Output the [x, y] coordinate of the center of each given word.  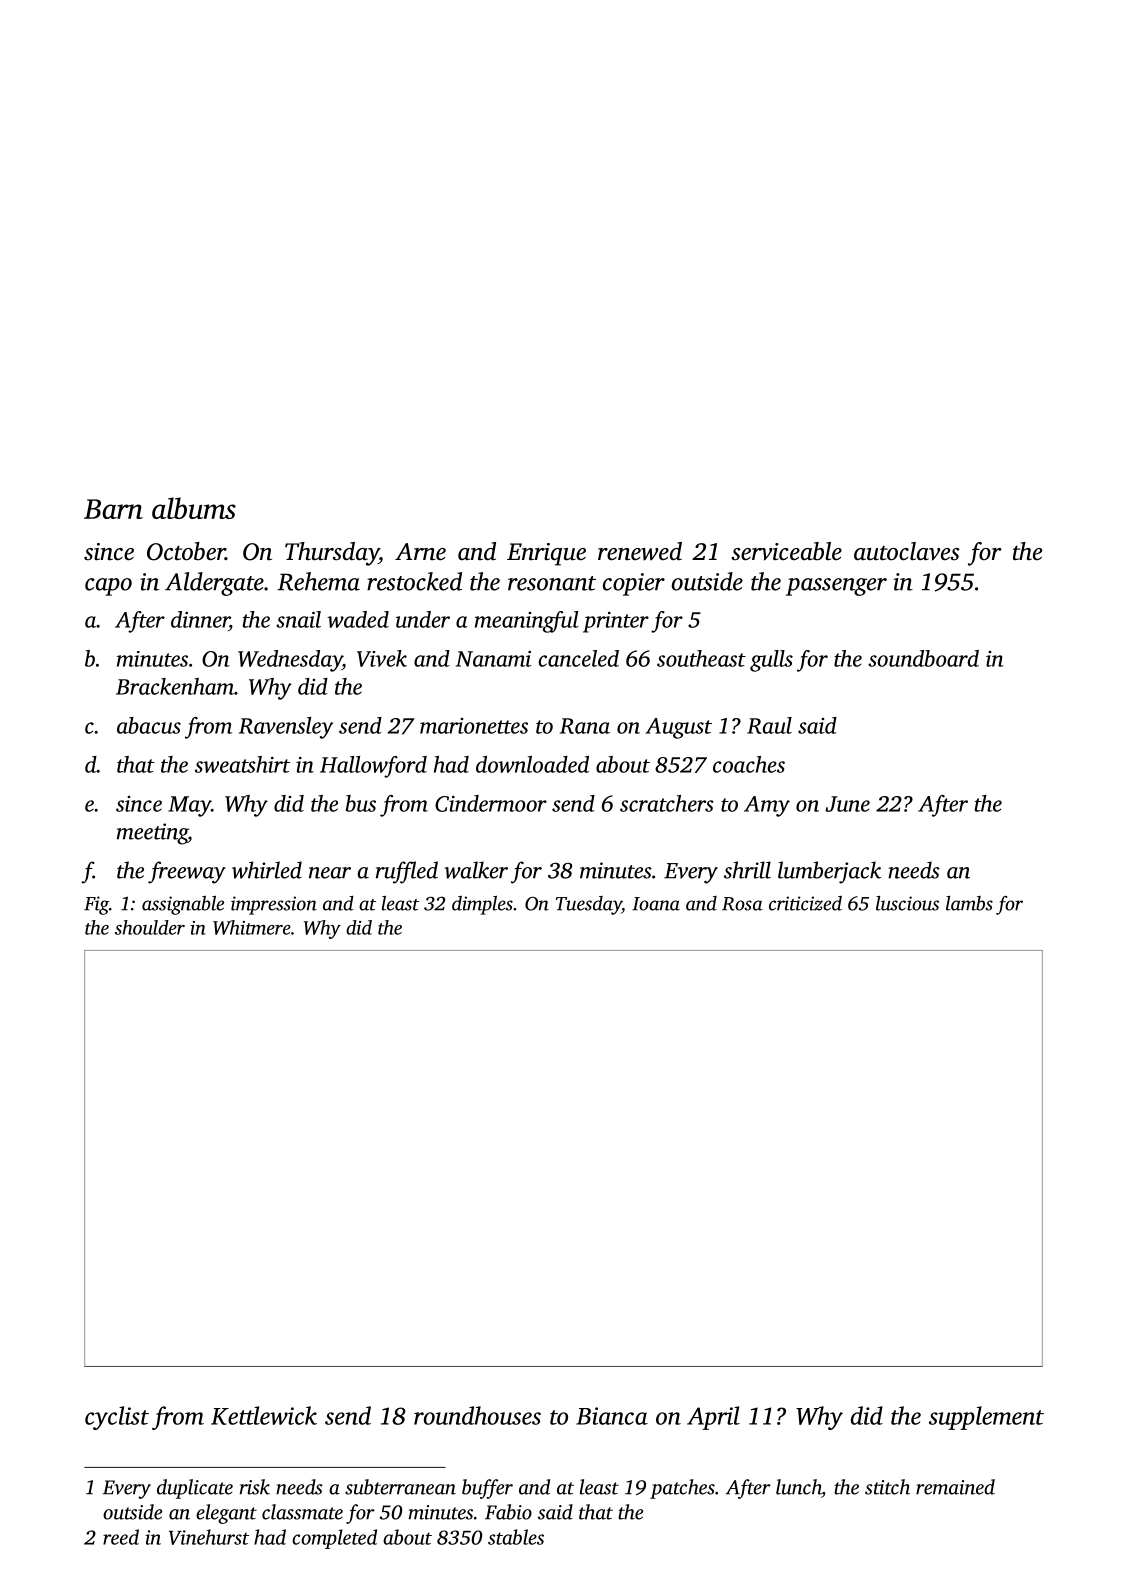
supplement [986, 1418]
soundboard [923, 658]
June [847, 804]
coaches [749, 764]
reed [121, 1537]
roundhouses [477, 1415]
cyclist [117, 1418]
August [679, 728]
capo [108, 587]
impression [274, 905]
